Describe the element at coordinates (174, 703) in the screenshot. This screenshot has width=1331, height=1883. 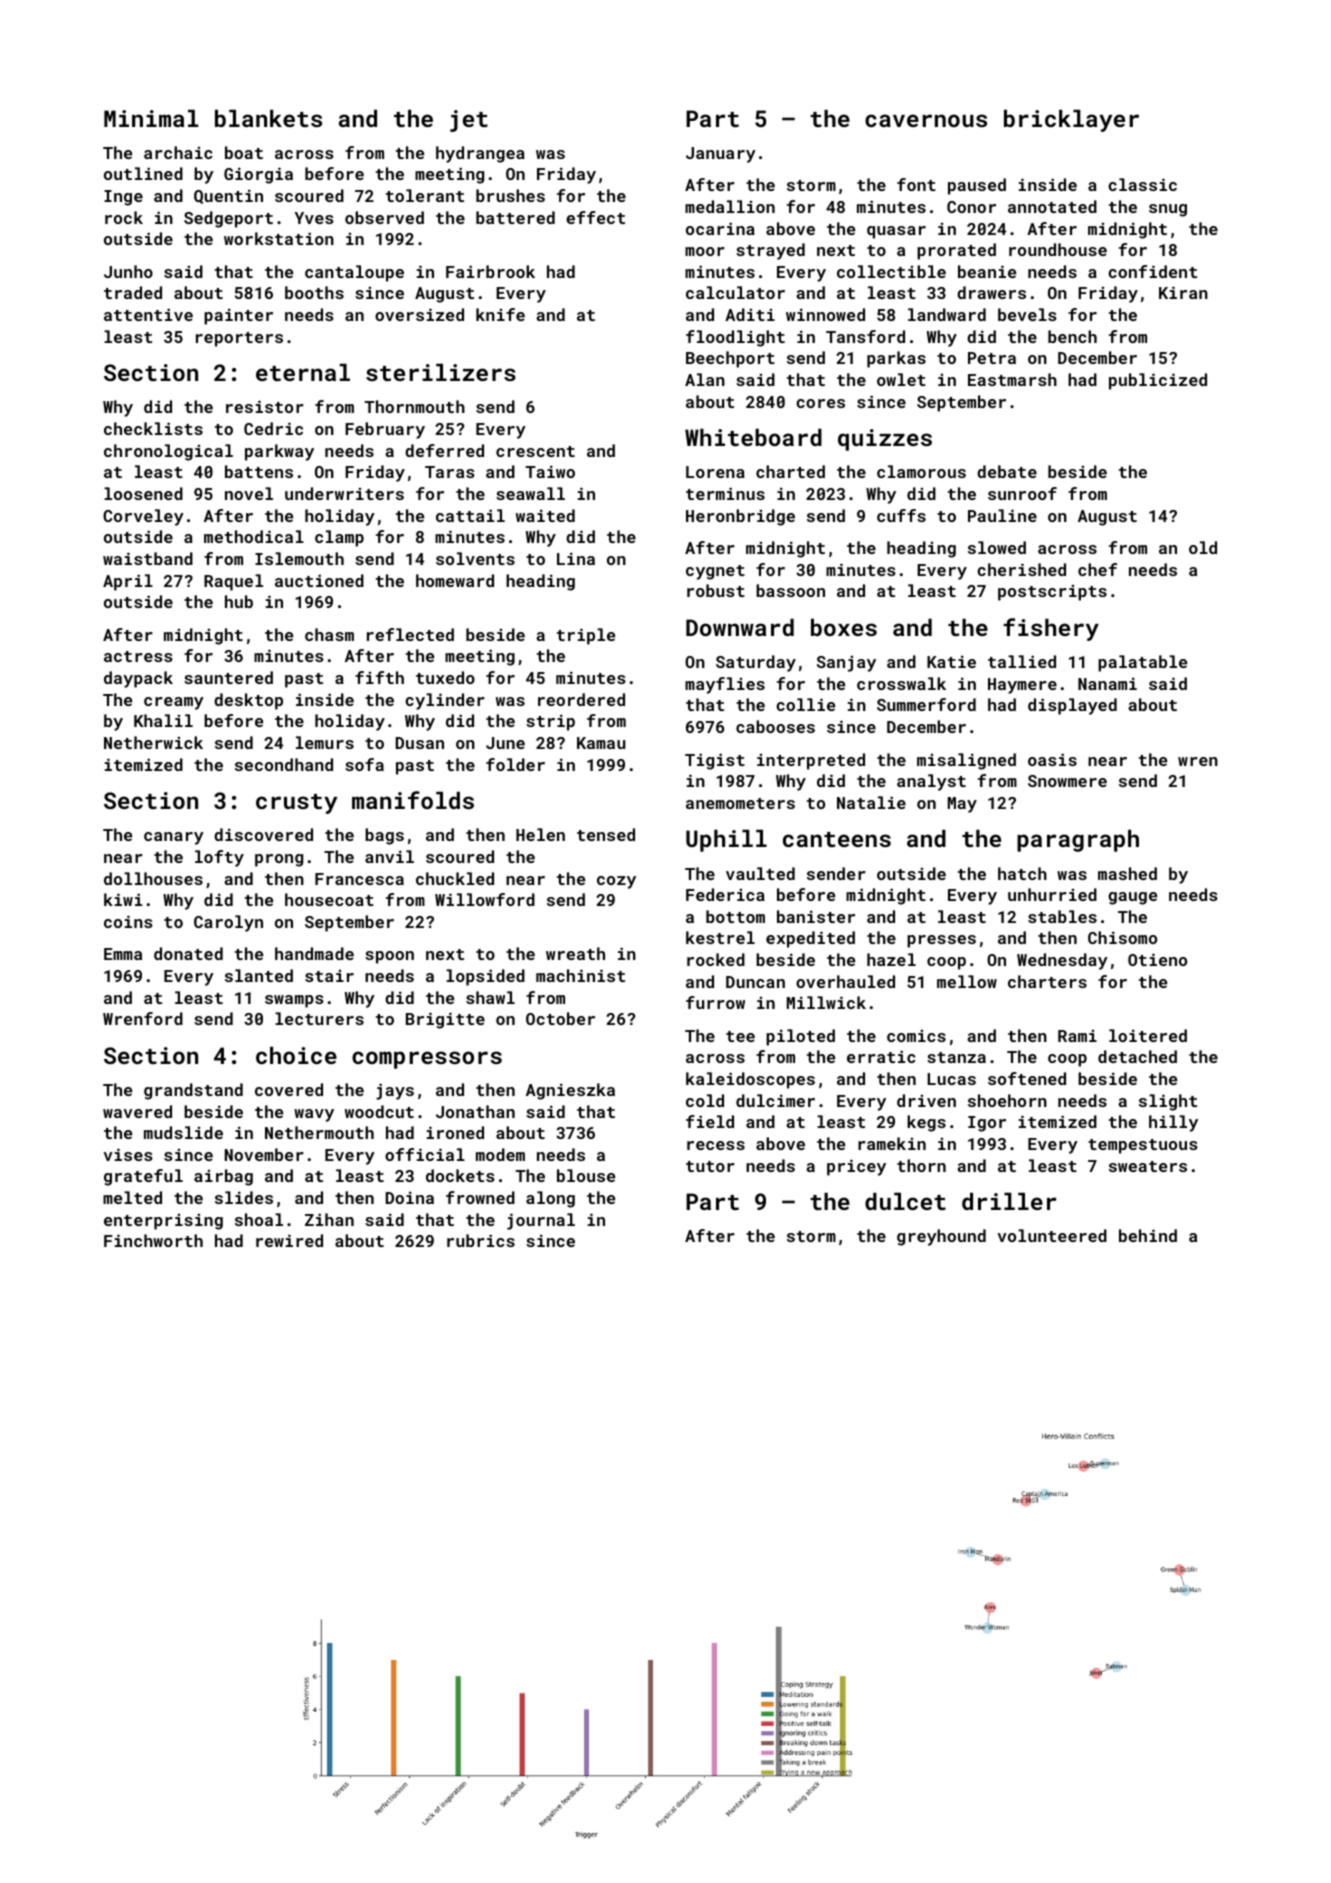
I see `creamy` at that location.
